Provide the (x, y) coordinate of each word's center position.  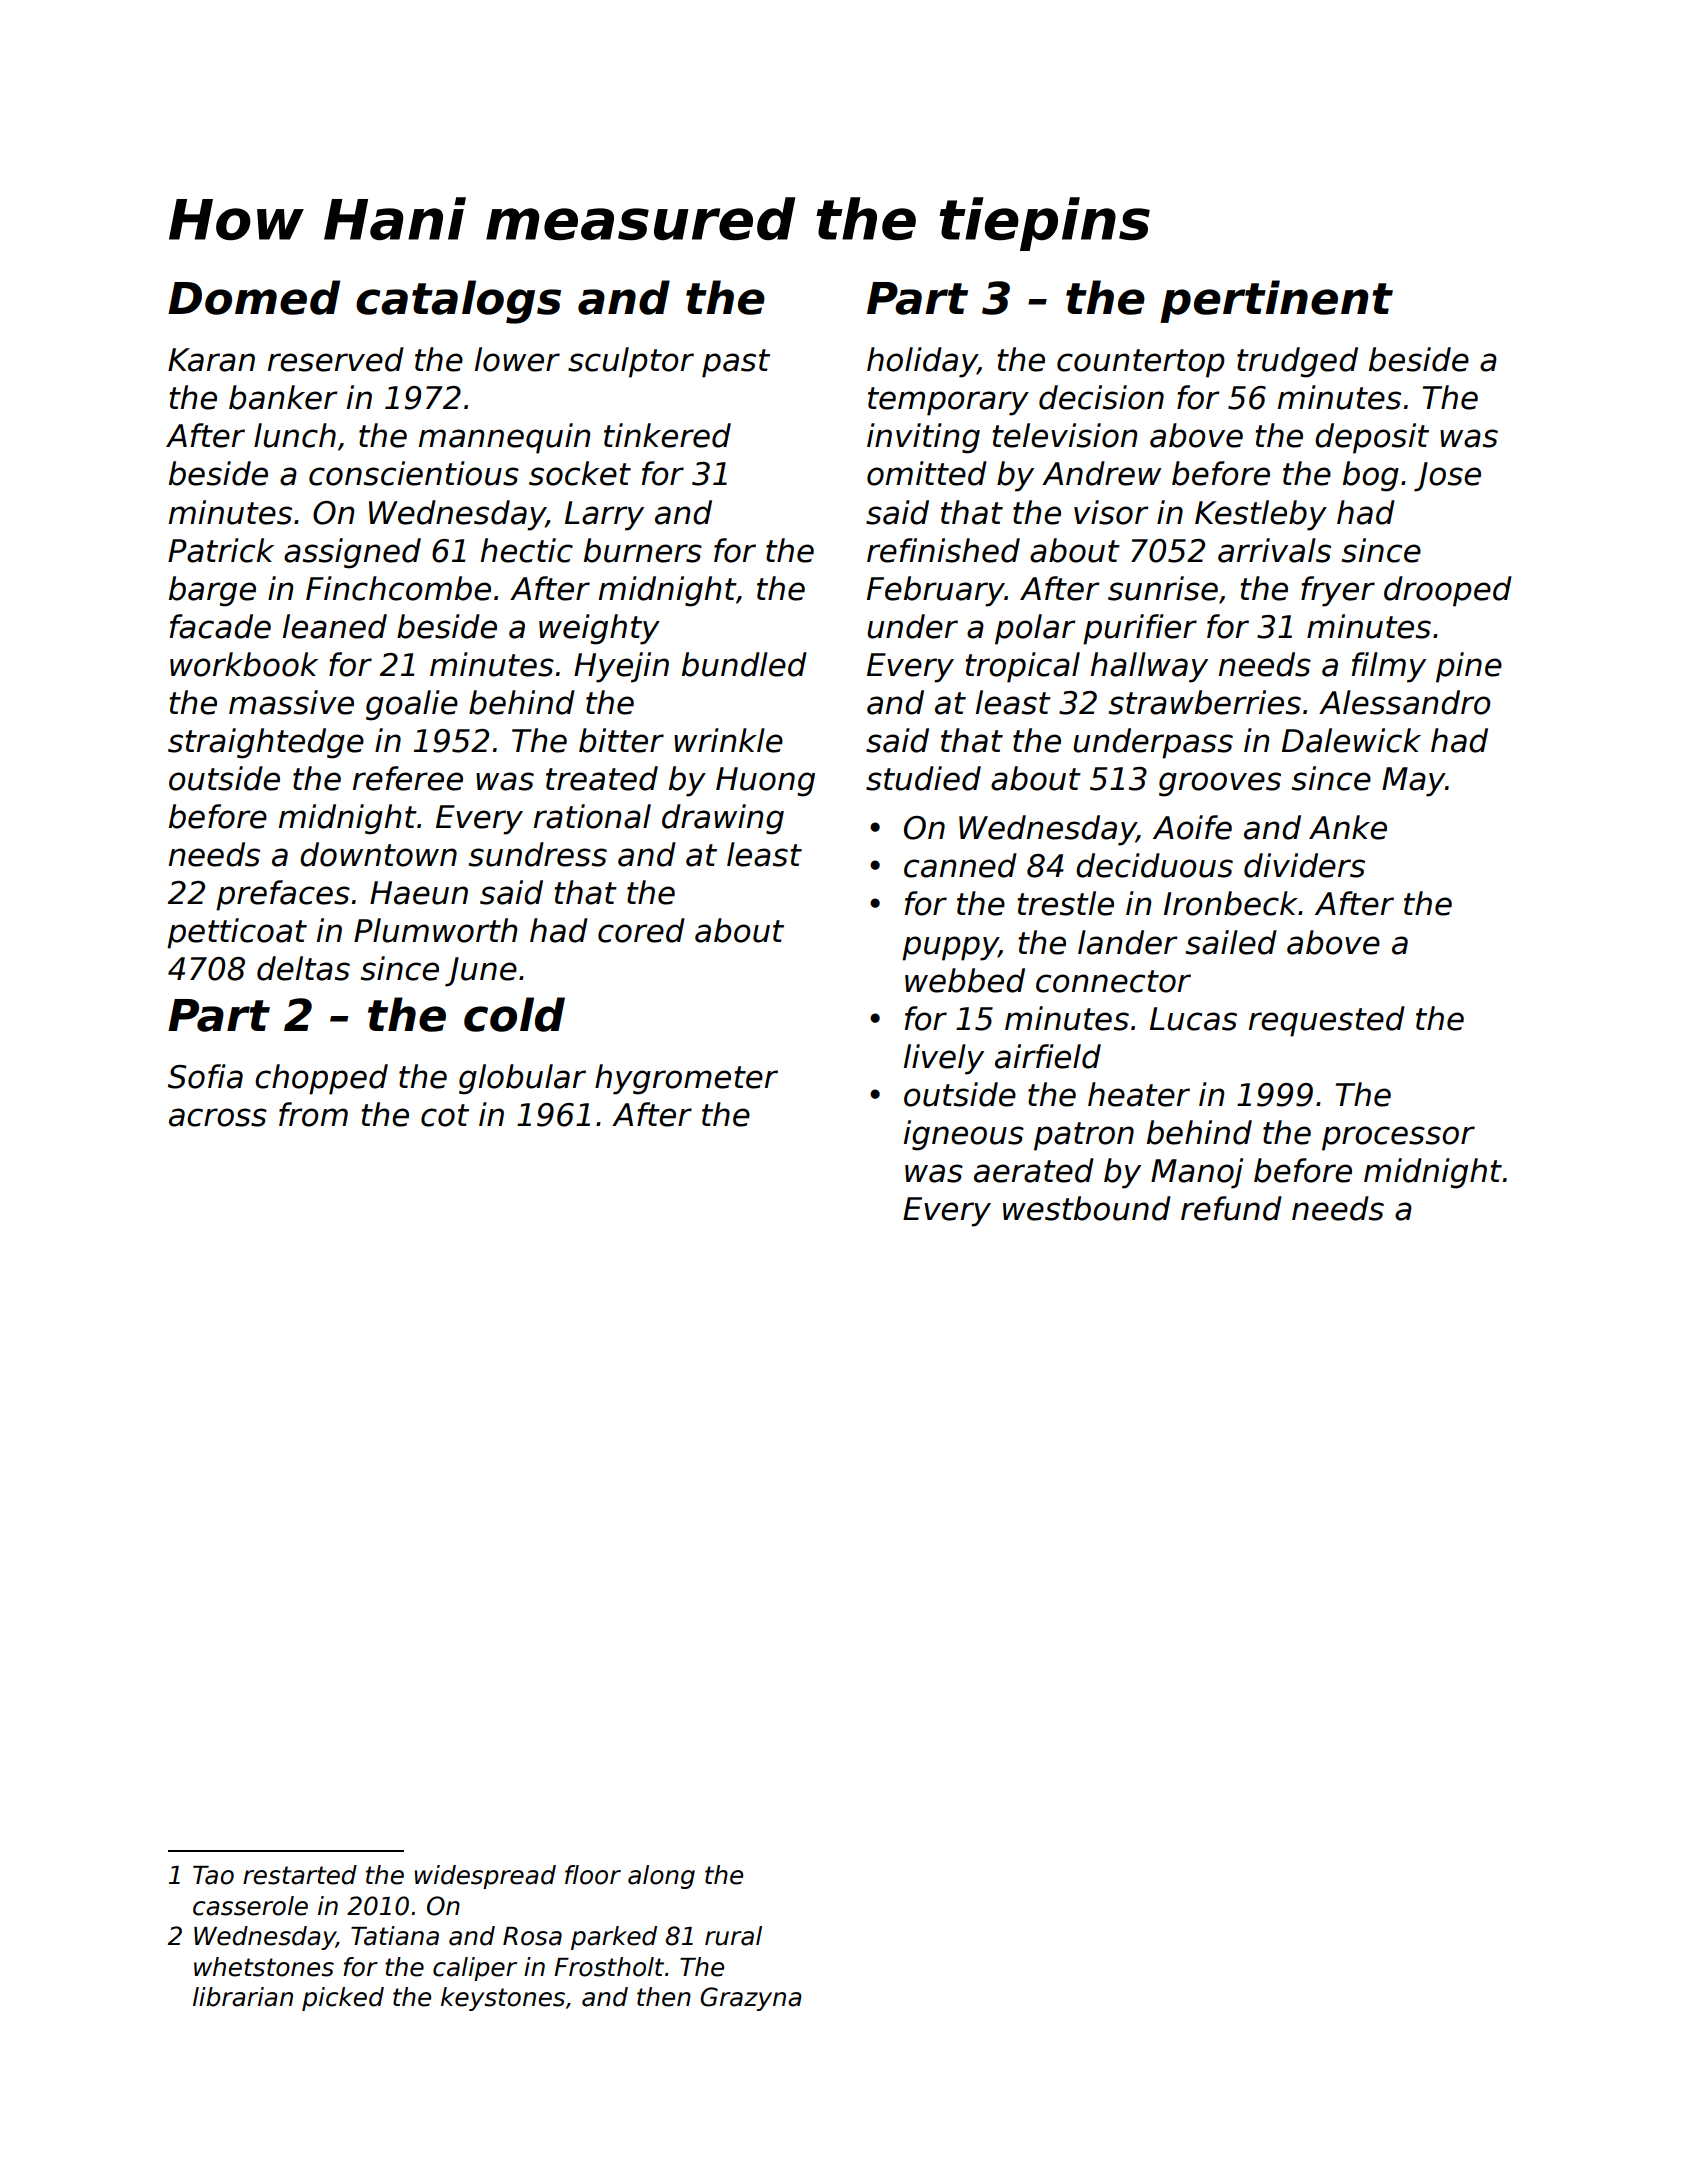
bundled (744, 664)
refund (1231, 1208)
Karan (211, 360)
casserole (250, 1906)
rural (733, 1936)
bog (1371, 476)
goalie (412, 705)
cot (445, 1115)
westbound (1087, 1208)
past (736, 363)
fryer (1338, 591)
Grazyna (751, 1999)
